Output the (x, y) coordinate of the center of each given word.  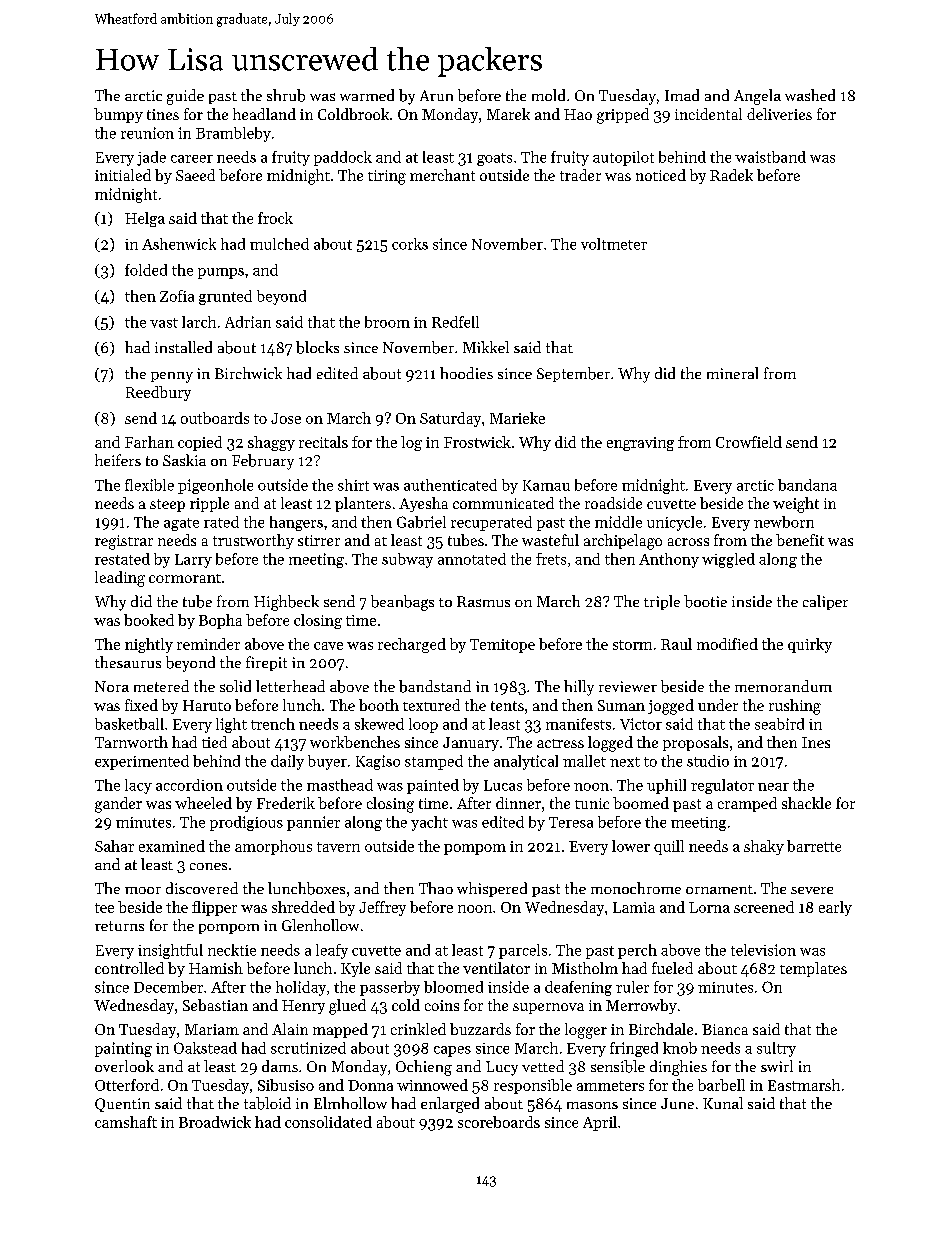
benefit (800, 540)
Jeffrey (382, 908)
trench (273, 724)
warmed (367, 95)
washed (810, 95)
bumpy (118, 115)
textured (431, 705)
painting (123, 1049)
